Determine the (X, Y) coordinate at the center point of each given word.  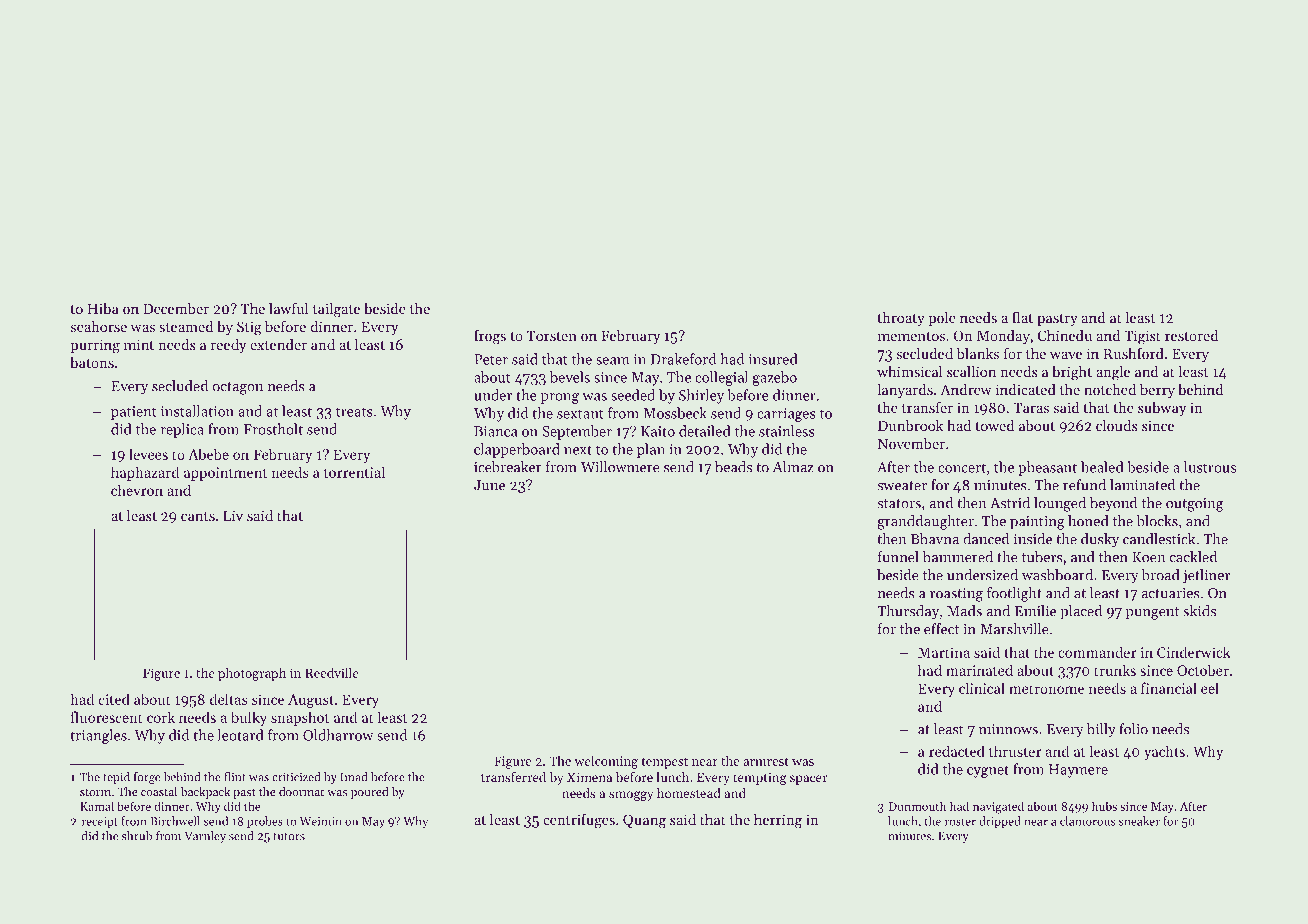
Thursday (908, 612)
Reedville (331, 672)
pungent (1152, 613)
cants (198, 516)
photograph (252, 674)
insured (773, 359)
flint (235, 777)
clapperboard (517, 450)
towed (994, 425)
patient (134, 413)
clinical (982, 688)
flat (1022, 317)
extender (278, 344)
